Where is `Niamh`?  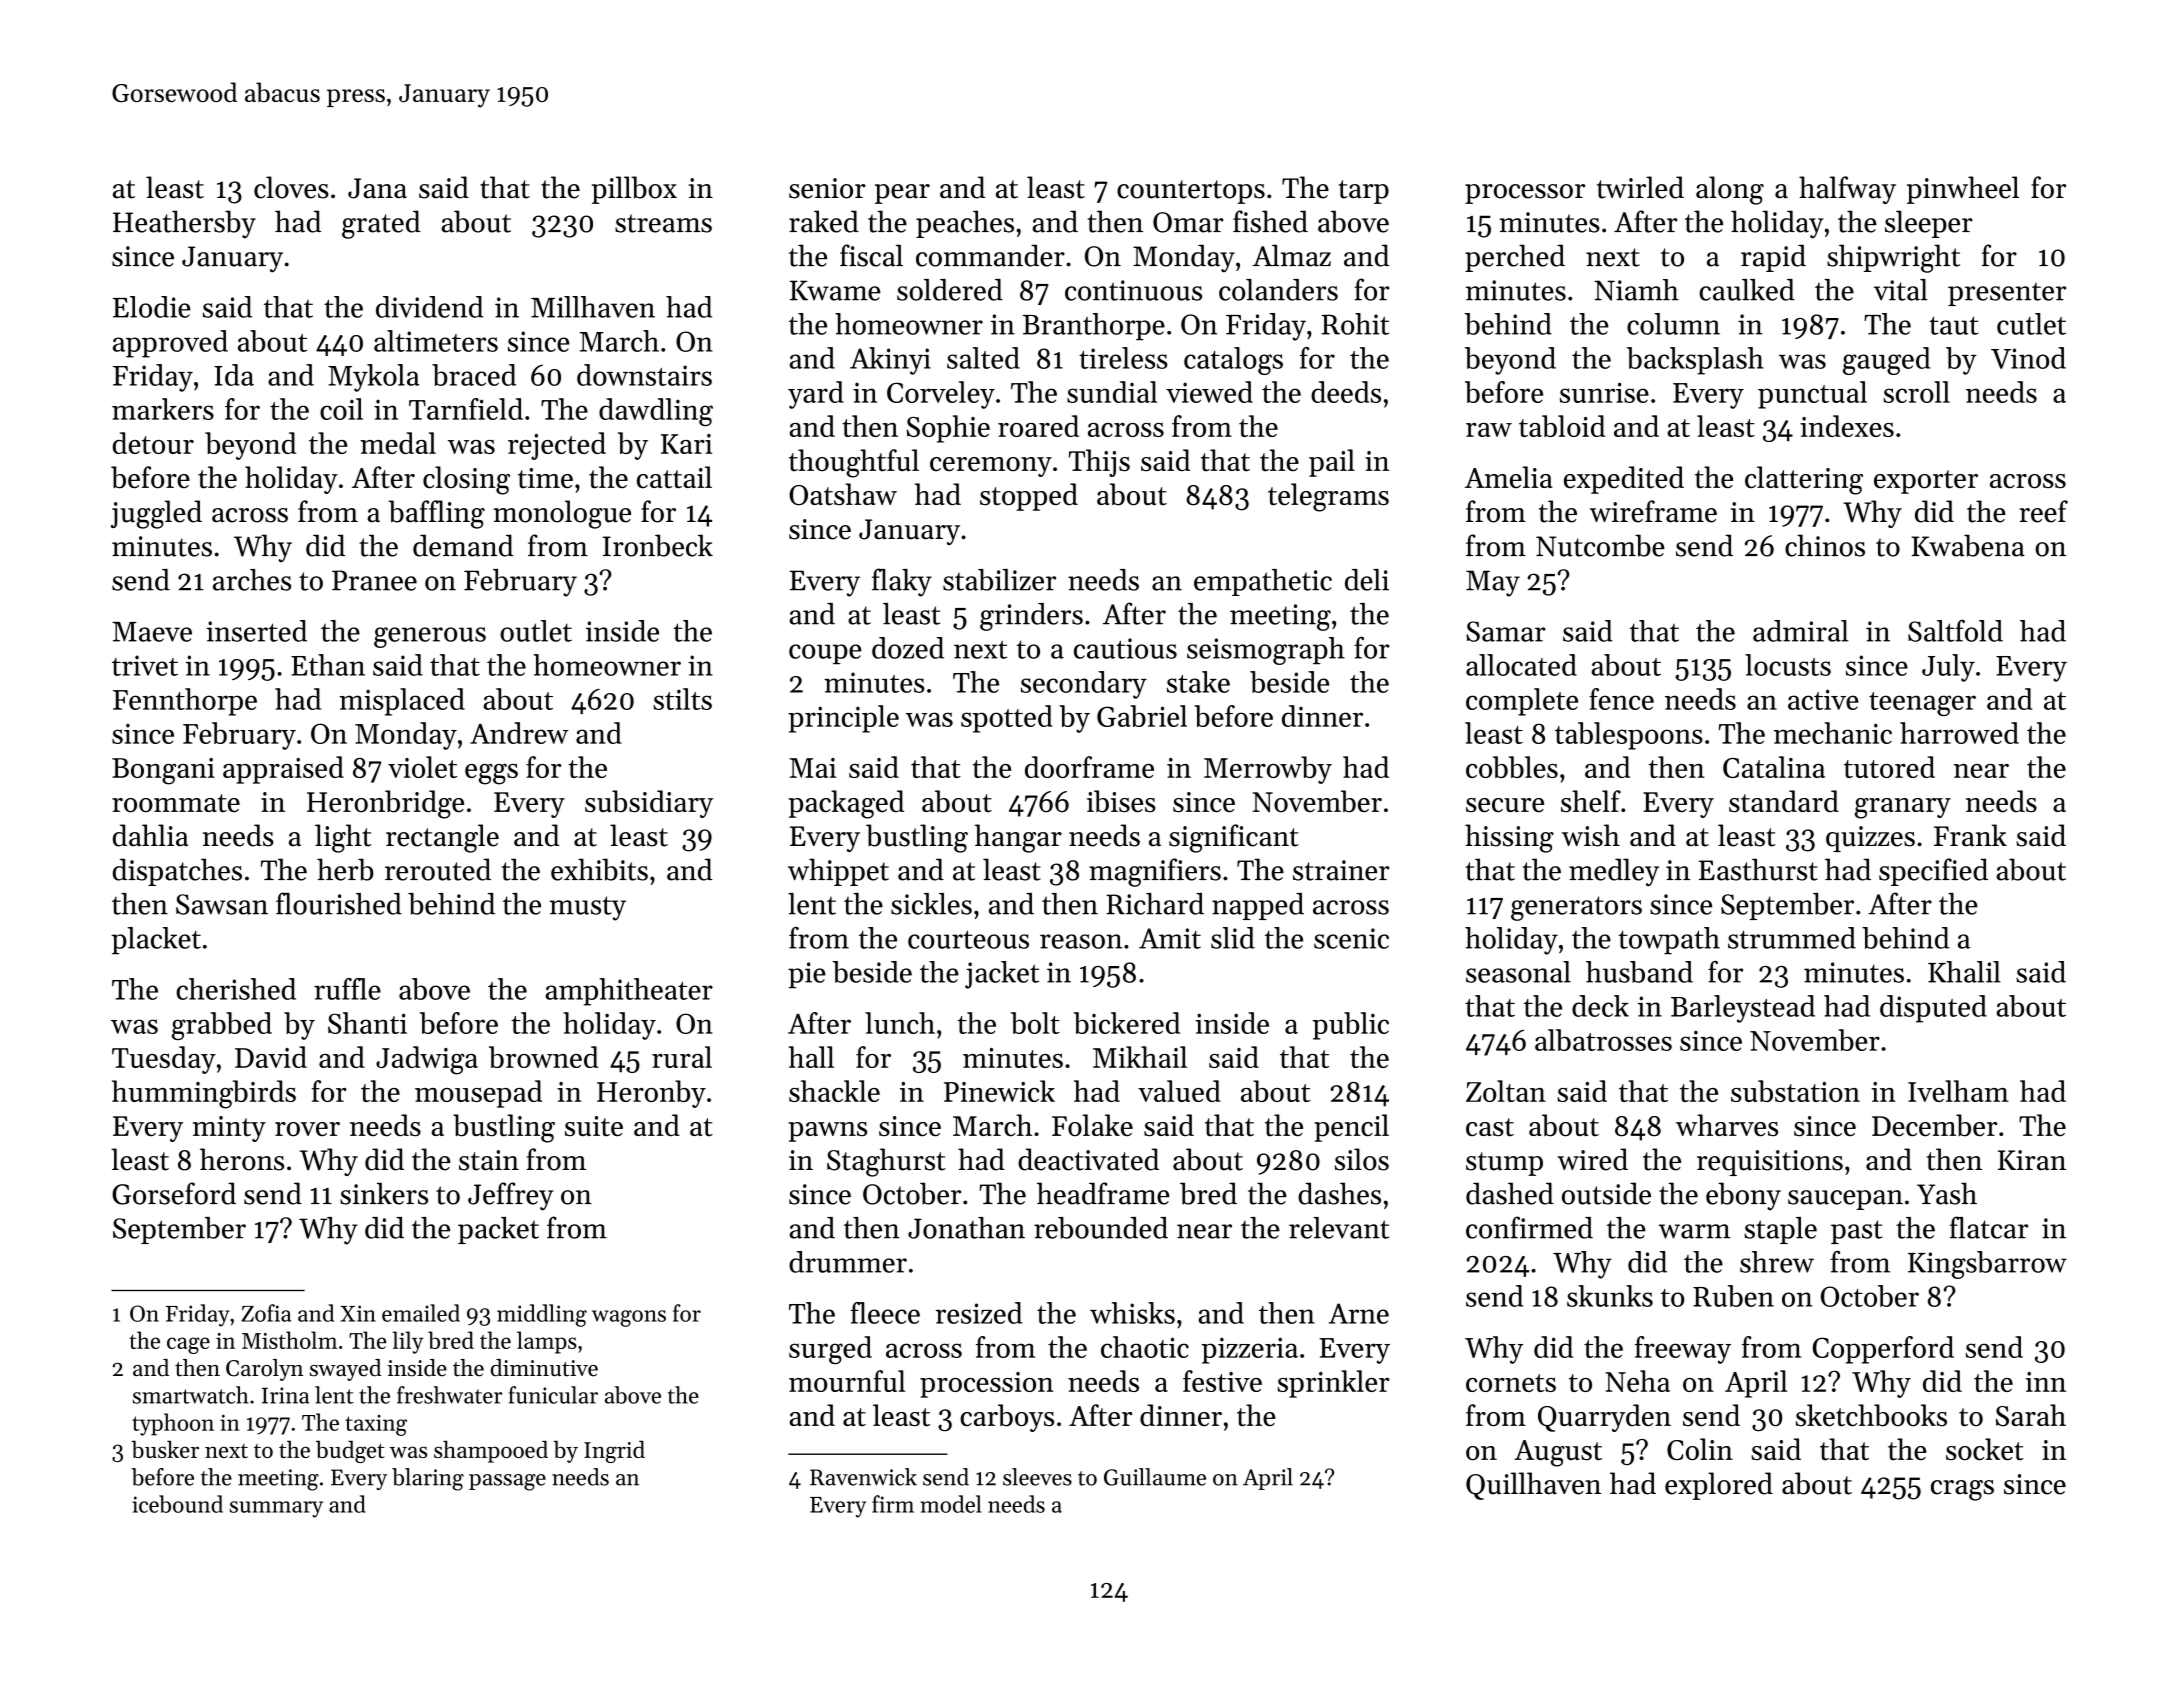 Niamh is located at coordinates (1636, 290).
